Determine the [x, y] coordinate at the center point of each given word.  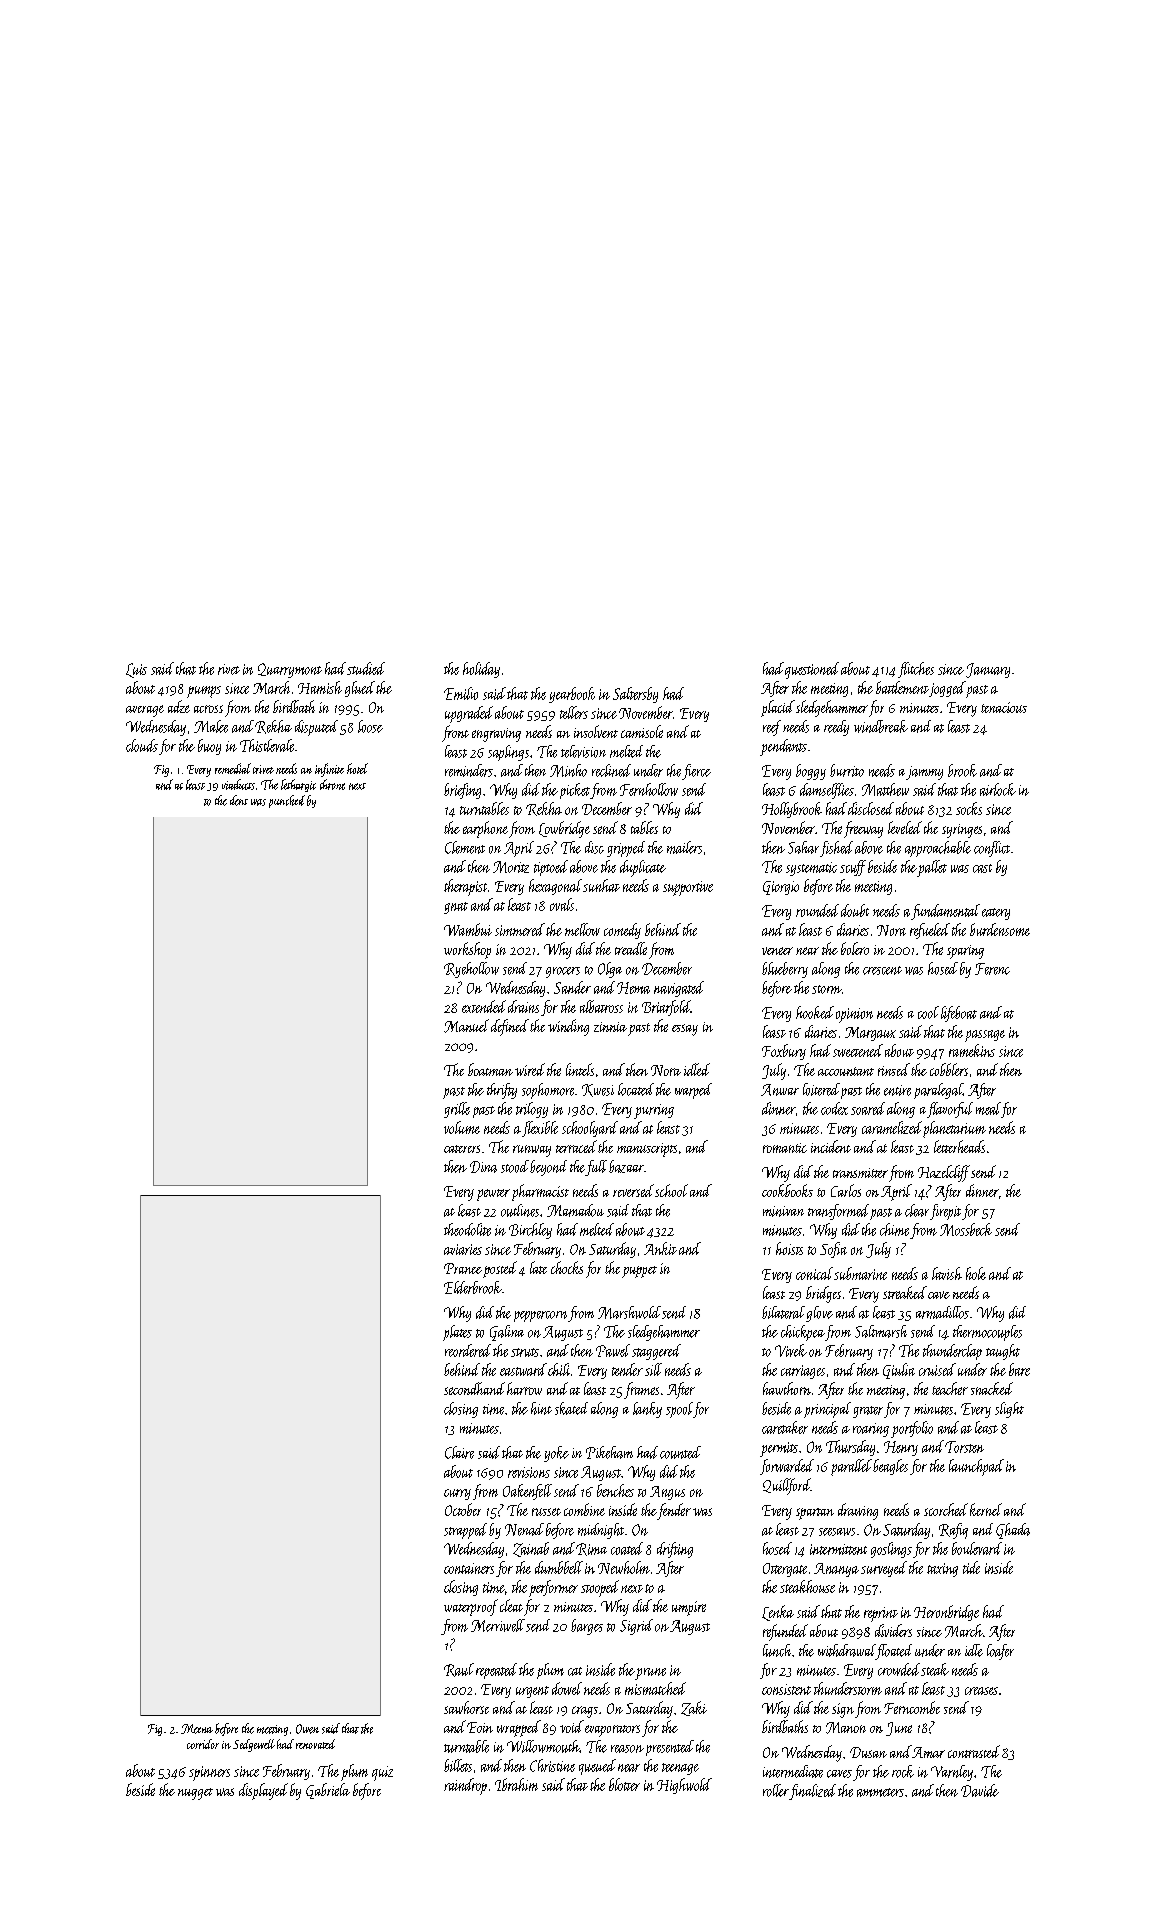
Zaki [694, 1708]
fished [836, 849]
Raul [459, 1670]
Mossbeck [966, 1229]
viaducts [238, 784]
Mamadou [575, 1210]
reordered [468, 1350]
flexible [540, 1129]
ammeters [880, 1792]
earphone [485, 829]
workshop [467, 950]
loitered [821, 1089]
